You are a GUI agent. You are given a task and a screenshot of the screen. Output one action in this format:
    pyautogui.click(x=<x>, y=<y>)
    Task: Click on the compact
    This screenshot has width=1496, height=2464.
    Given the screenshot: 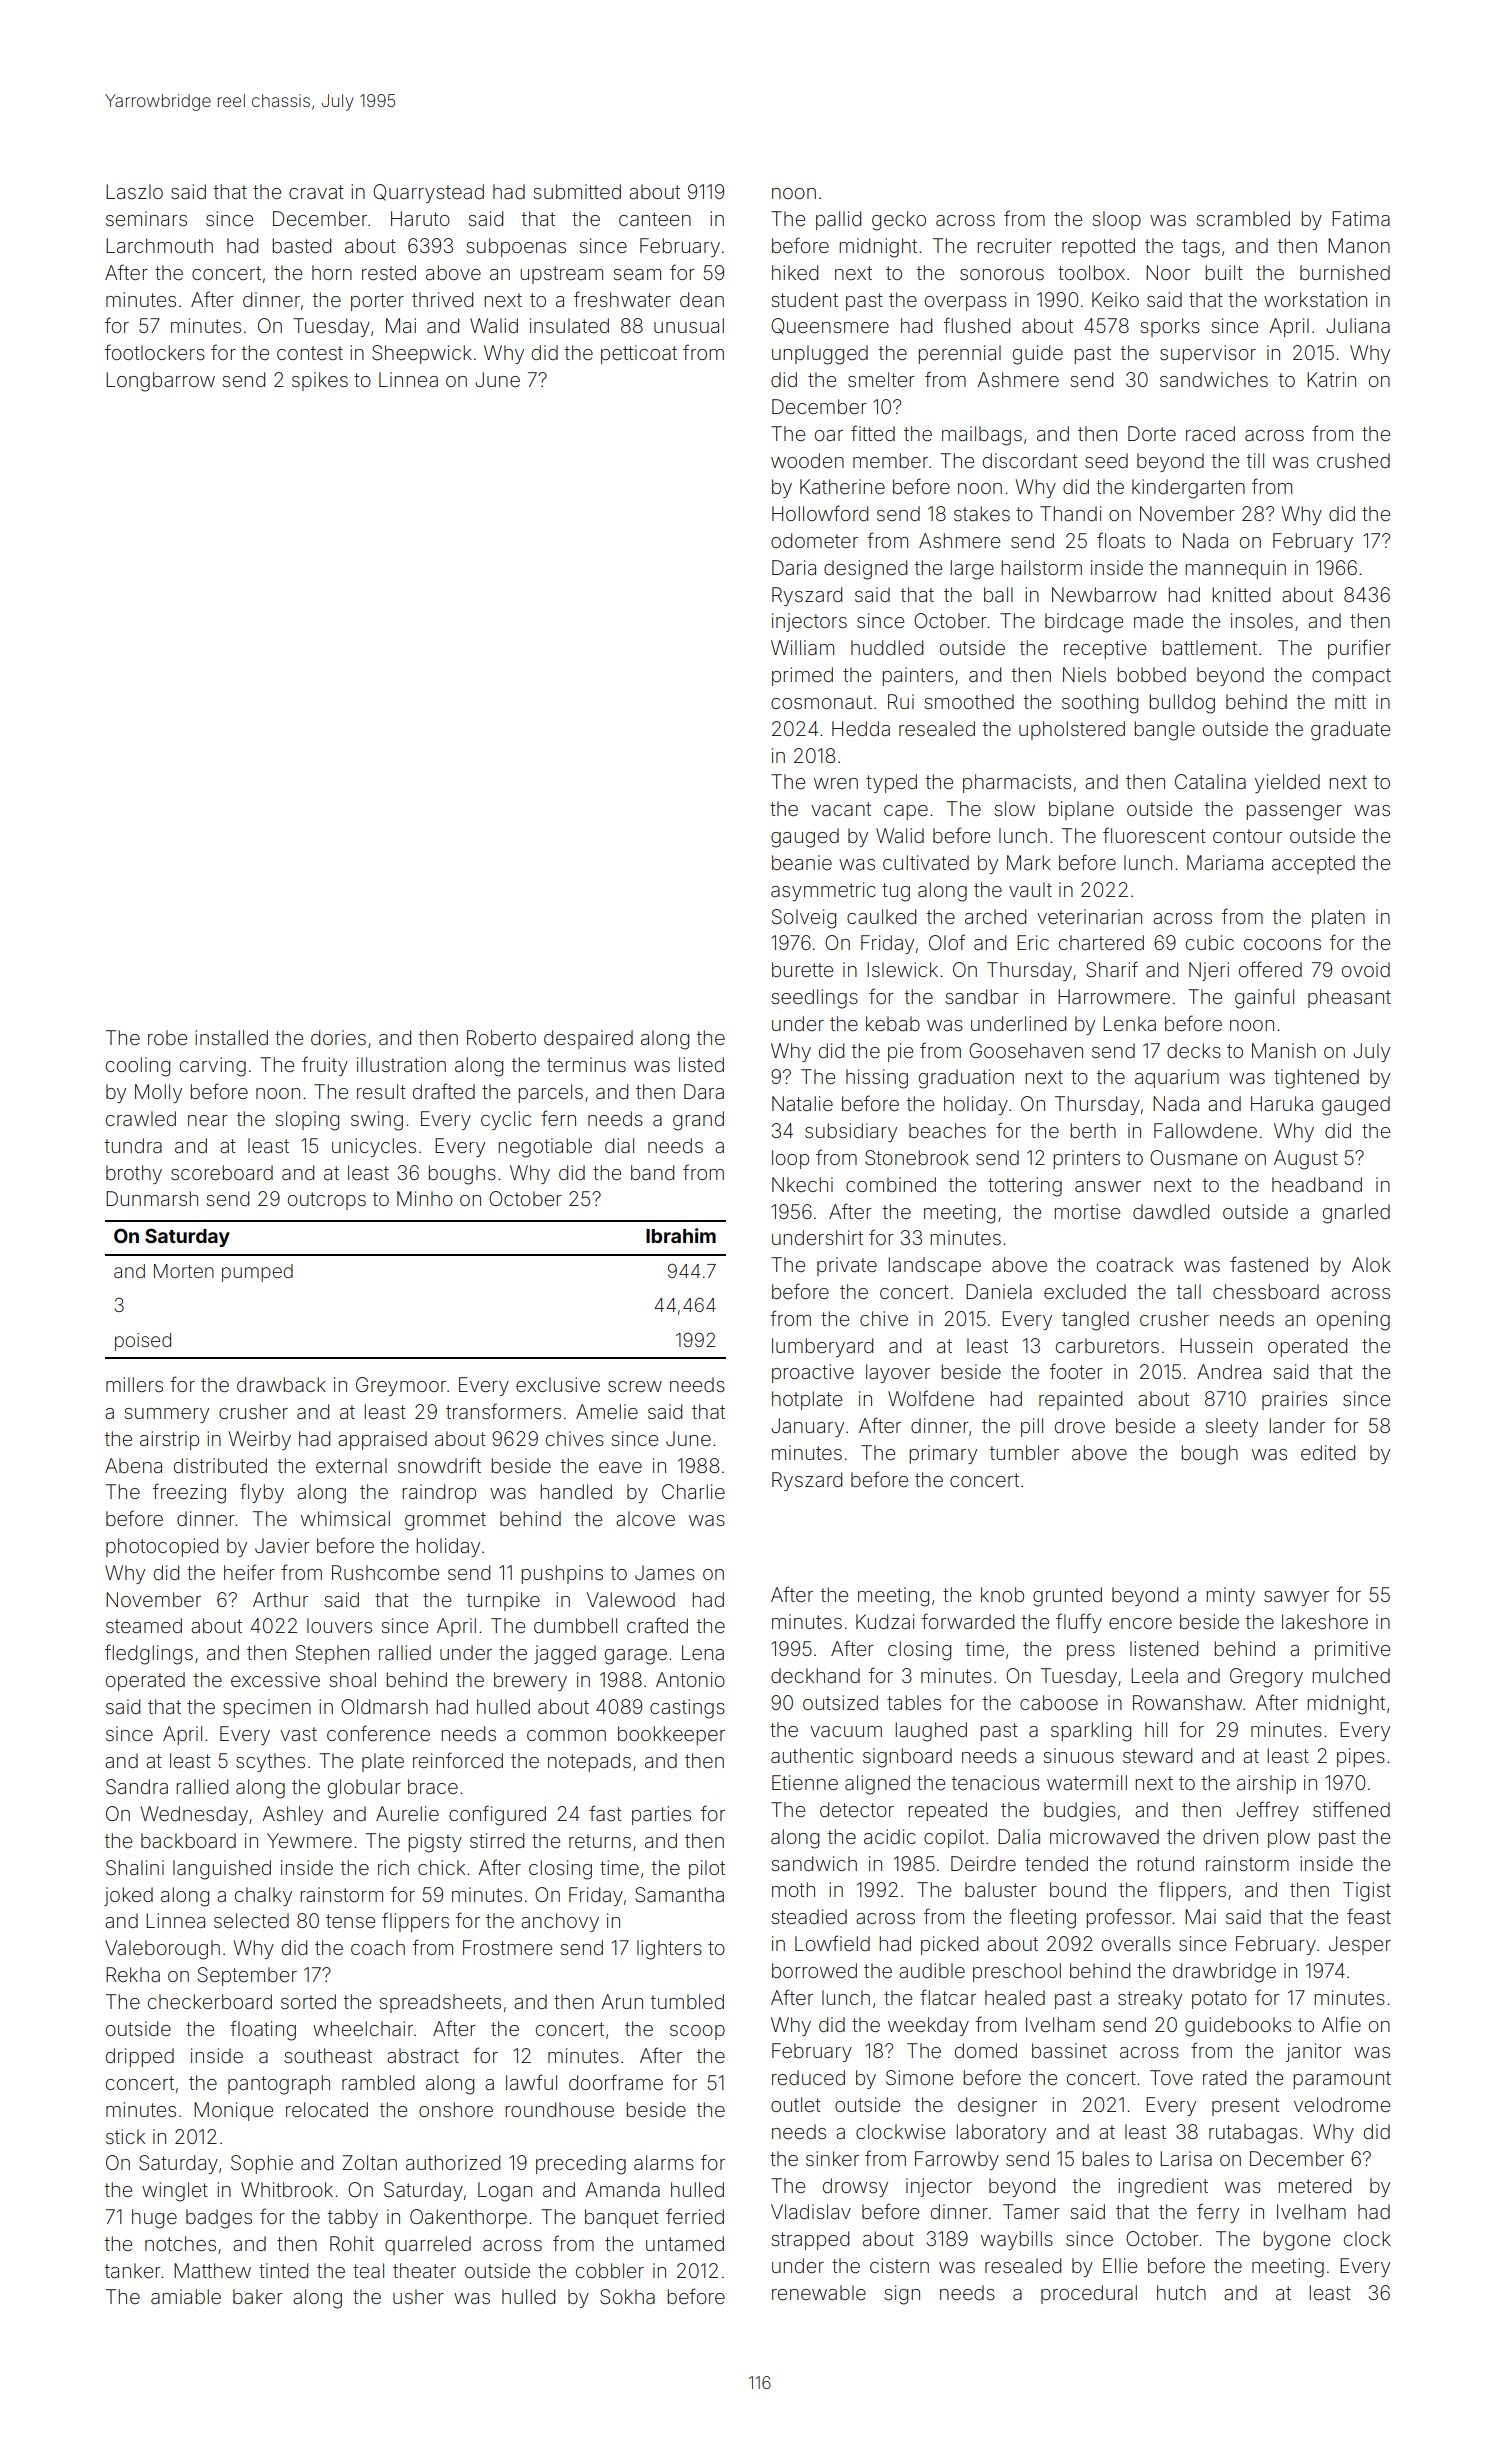 What is the action you would take?
    pyautogui.click(x=1351, y=677)
